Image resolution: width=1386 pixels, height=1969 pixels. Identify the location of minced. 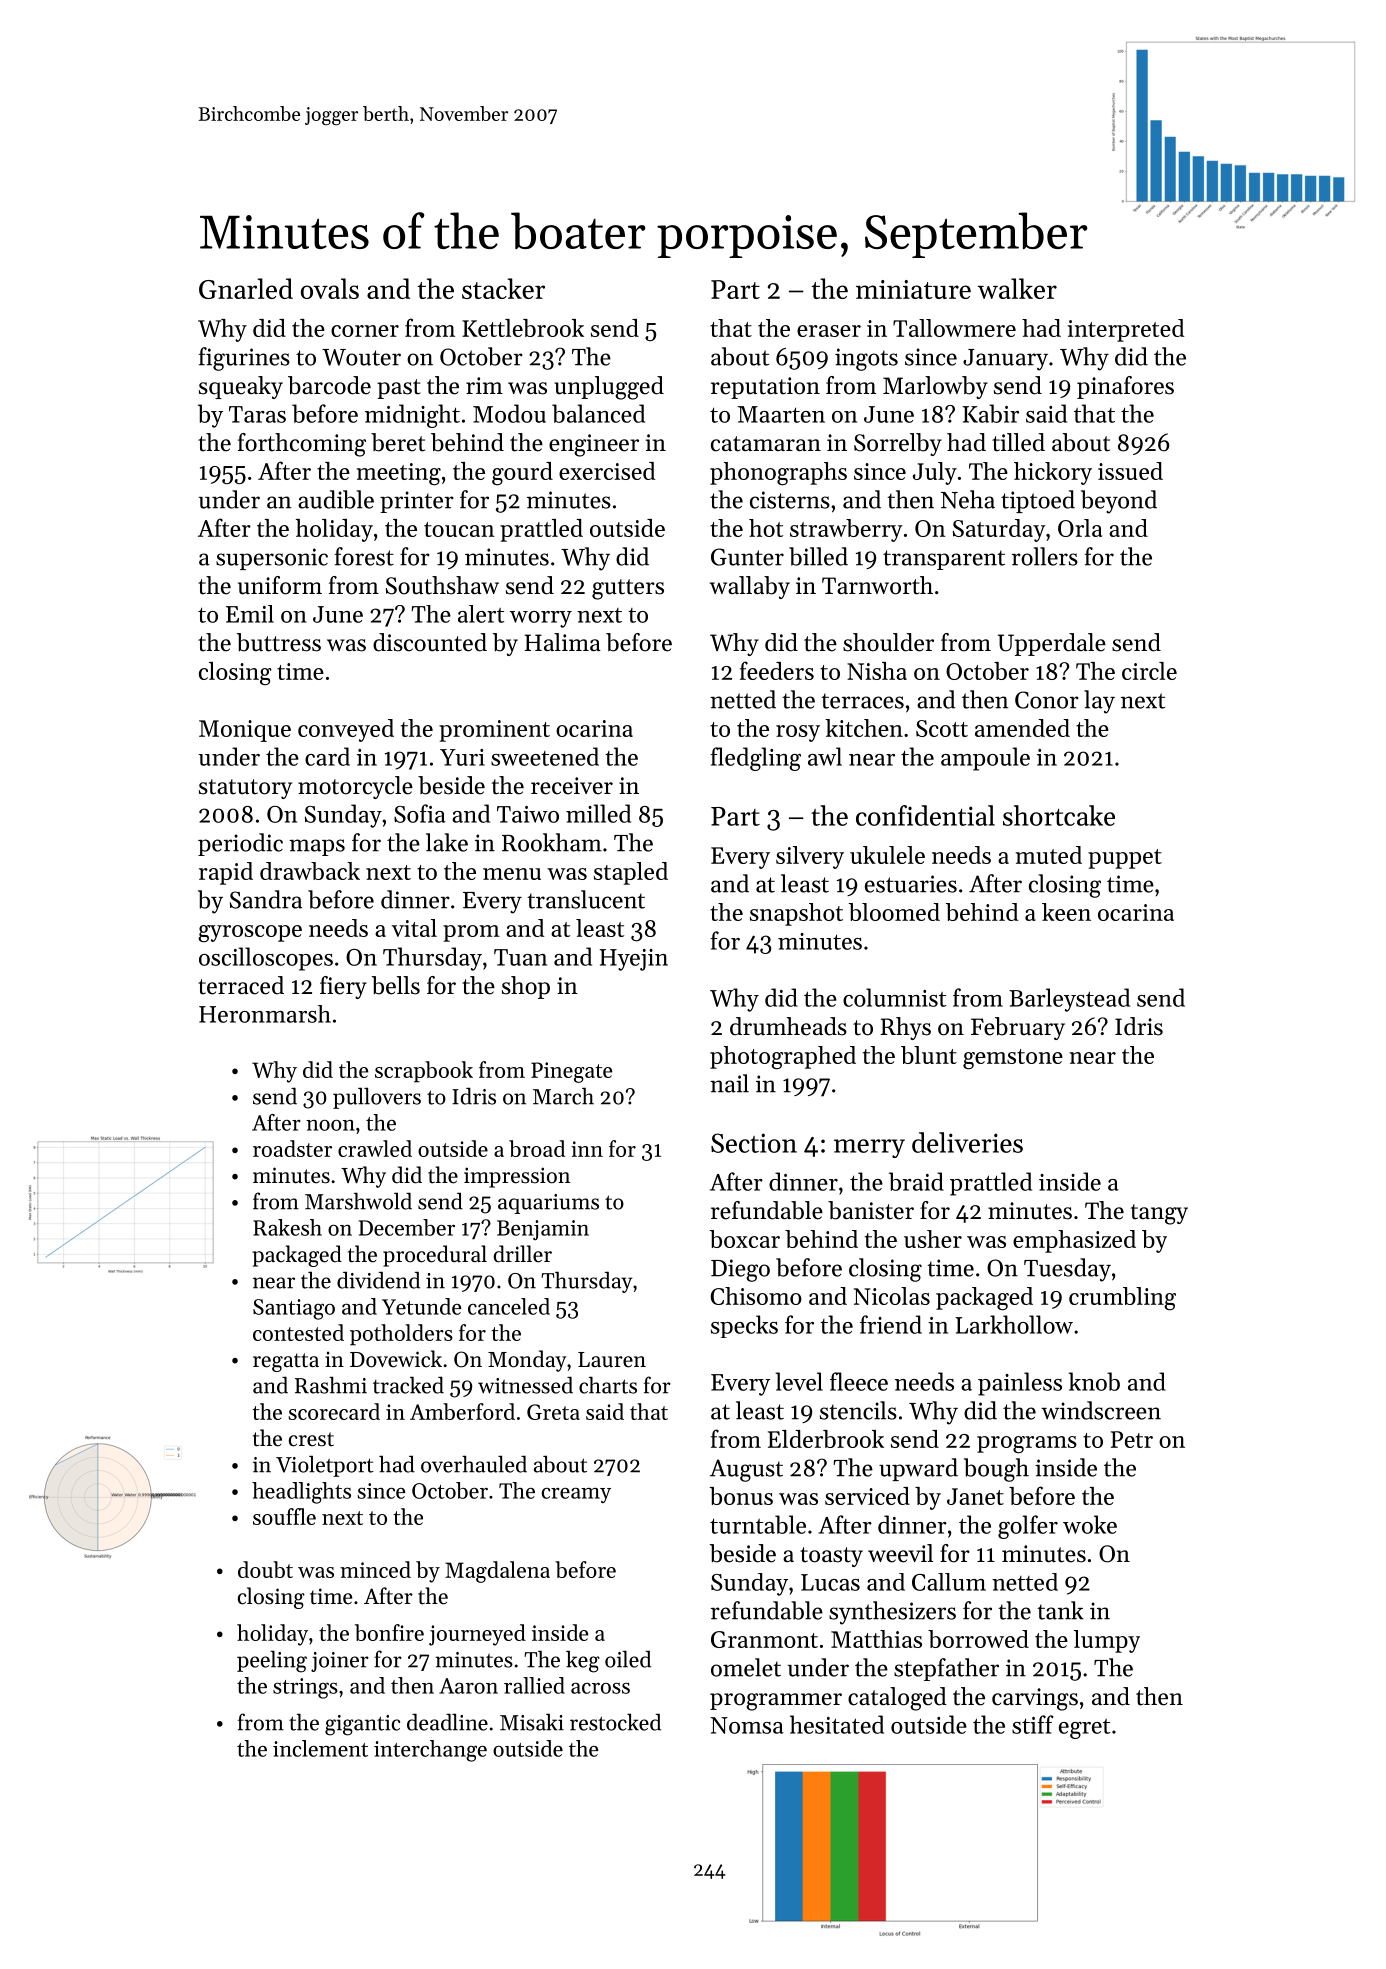
(375, 1569).
